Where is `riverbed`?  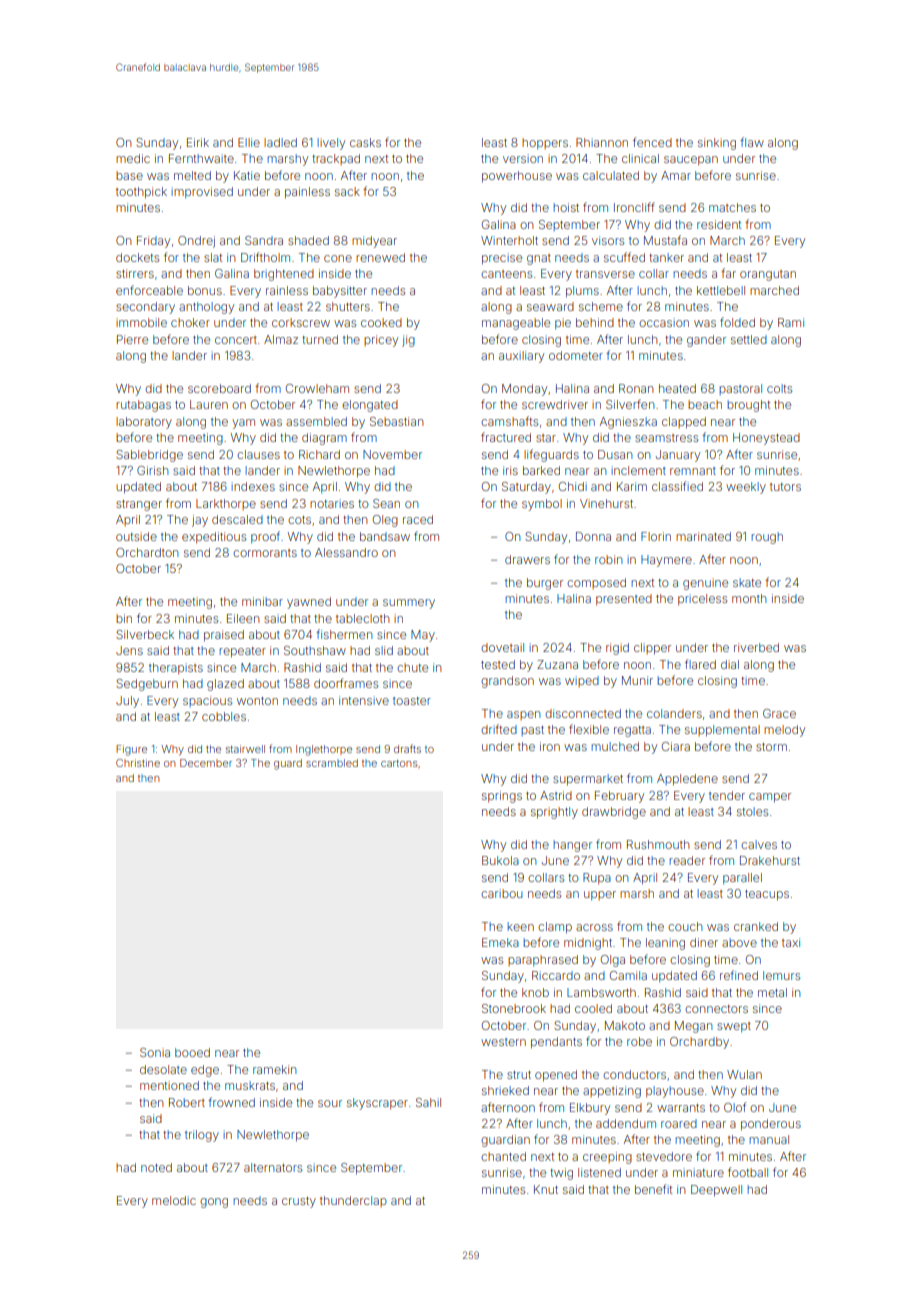
riverbed is located at coordinates (756, 647).
